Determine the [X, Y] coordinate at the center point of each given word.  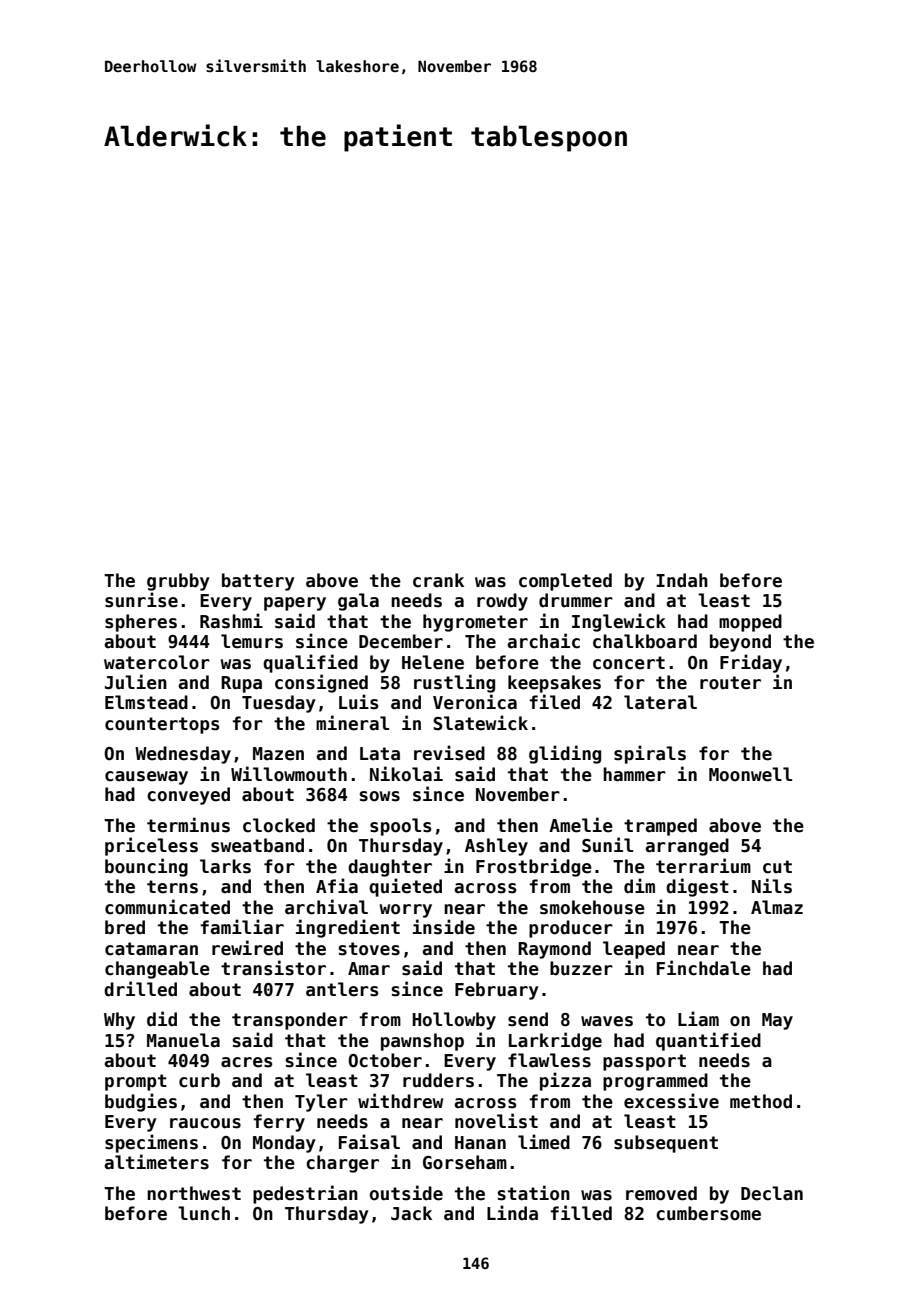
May [777, 1021]
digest [697, 887]
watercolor [157, 662]
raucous [205, 1123]
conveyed [188, 796]
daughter [390, 868]
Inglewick [619, 622]
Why [119, 1021]
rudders [438, 1080]
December [401, 641]
